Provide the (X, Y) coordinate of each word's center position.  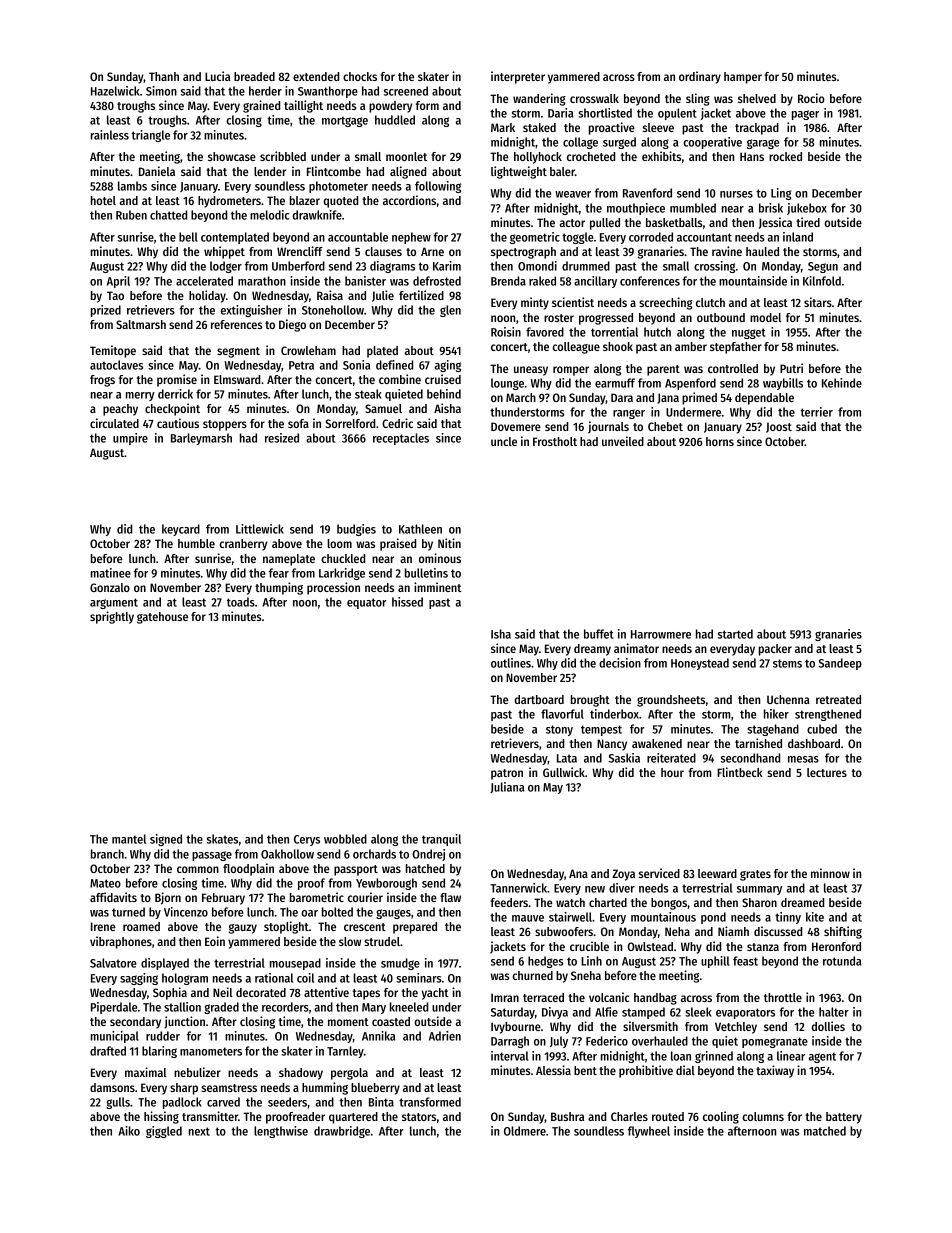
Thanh (164, 76)
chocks (360, 76)
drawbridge (342, 1132)
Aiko (129, 1131)
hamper (743, 78)
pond (713, 918)
